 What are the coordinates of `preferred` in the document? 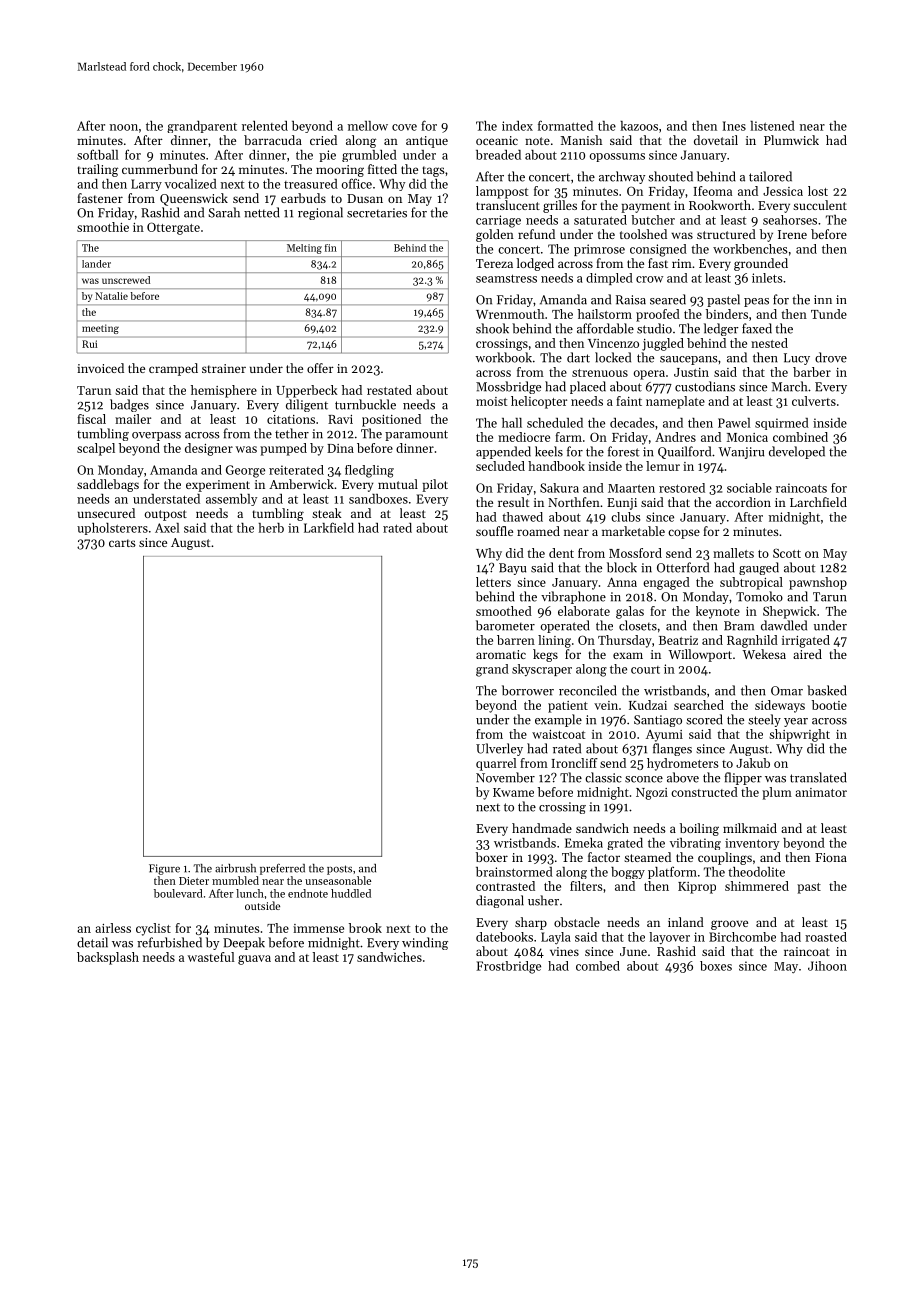 It's located at (282, 869).
